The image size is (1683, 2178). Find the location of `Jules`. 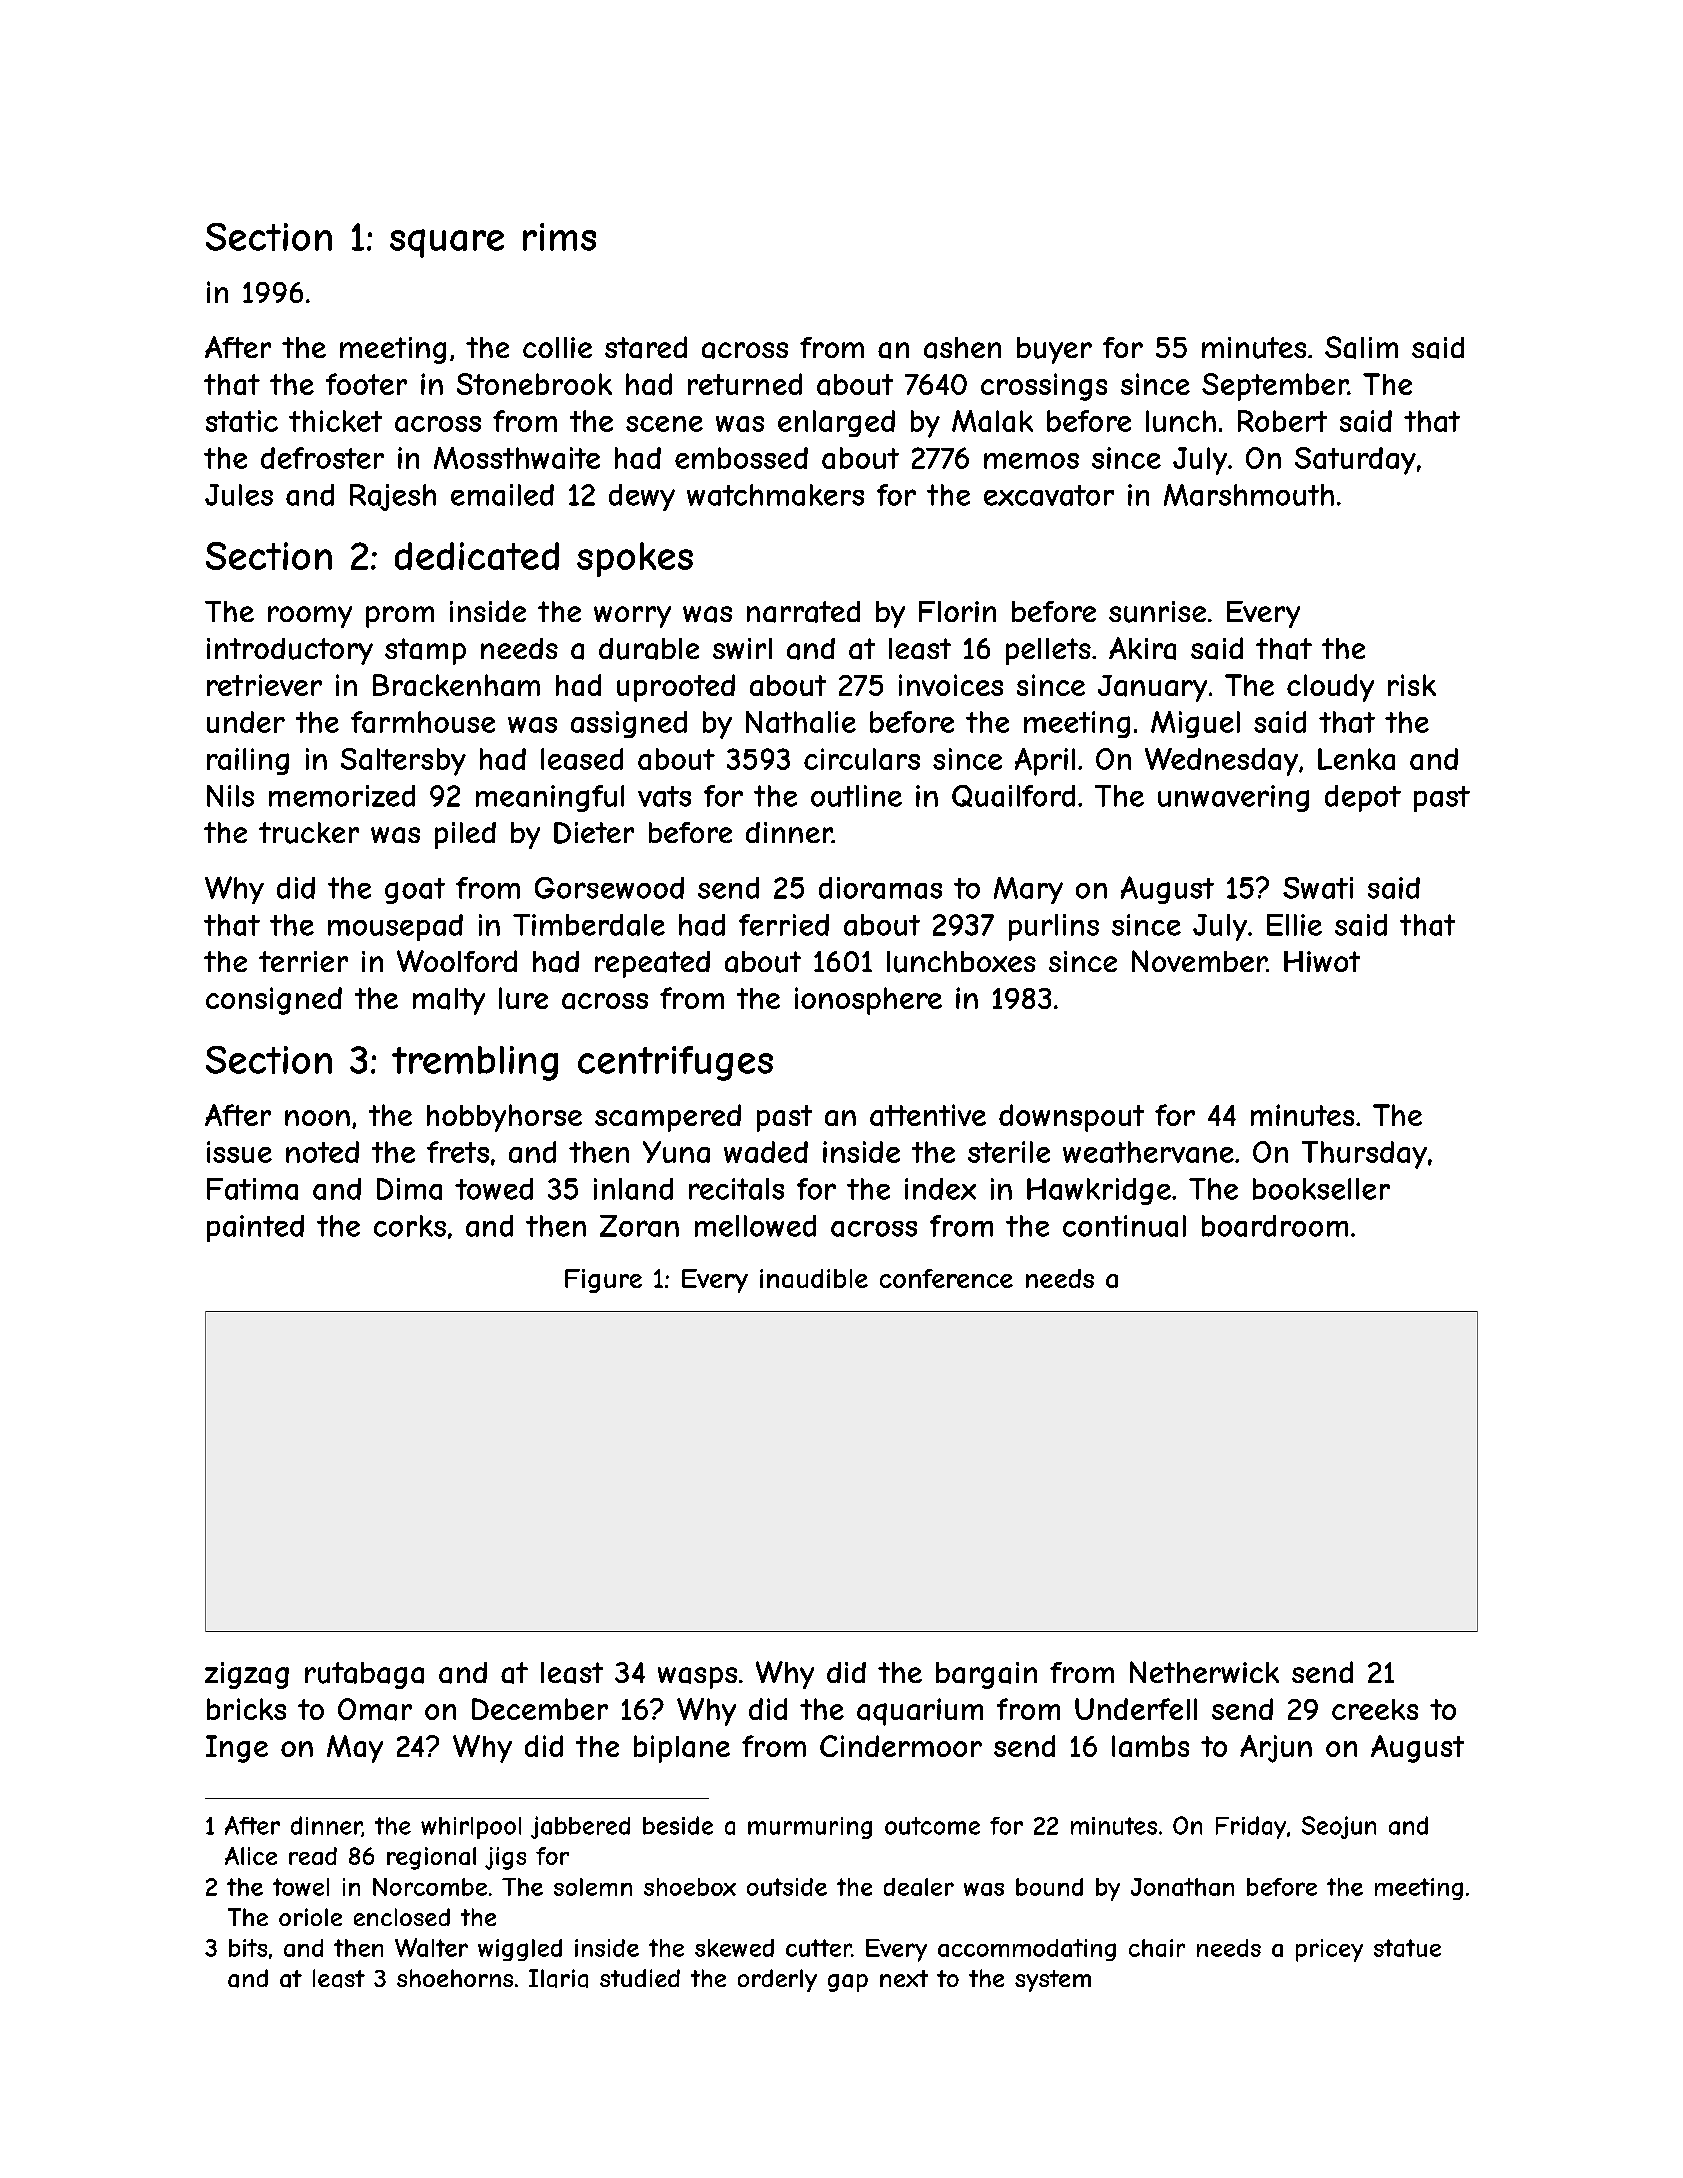

Jules is located at coordinates (239, 495).
